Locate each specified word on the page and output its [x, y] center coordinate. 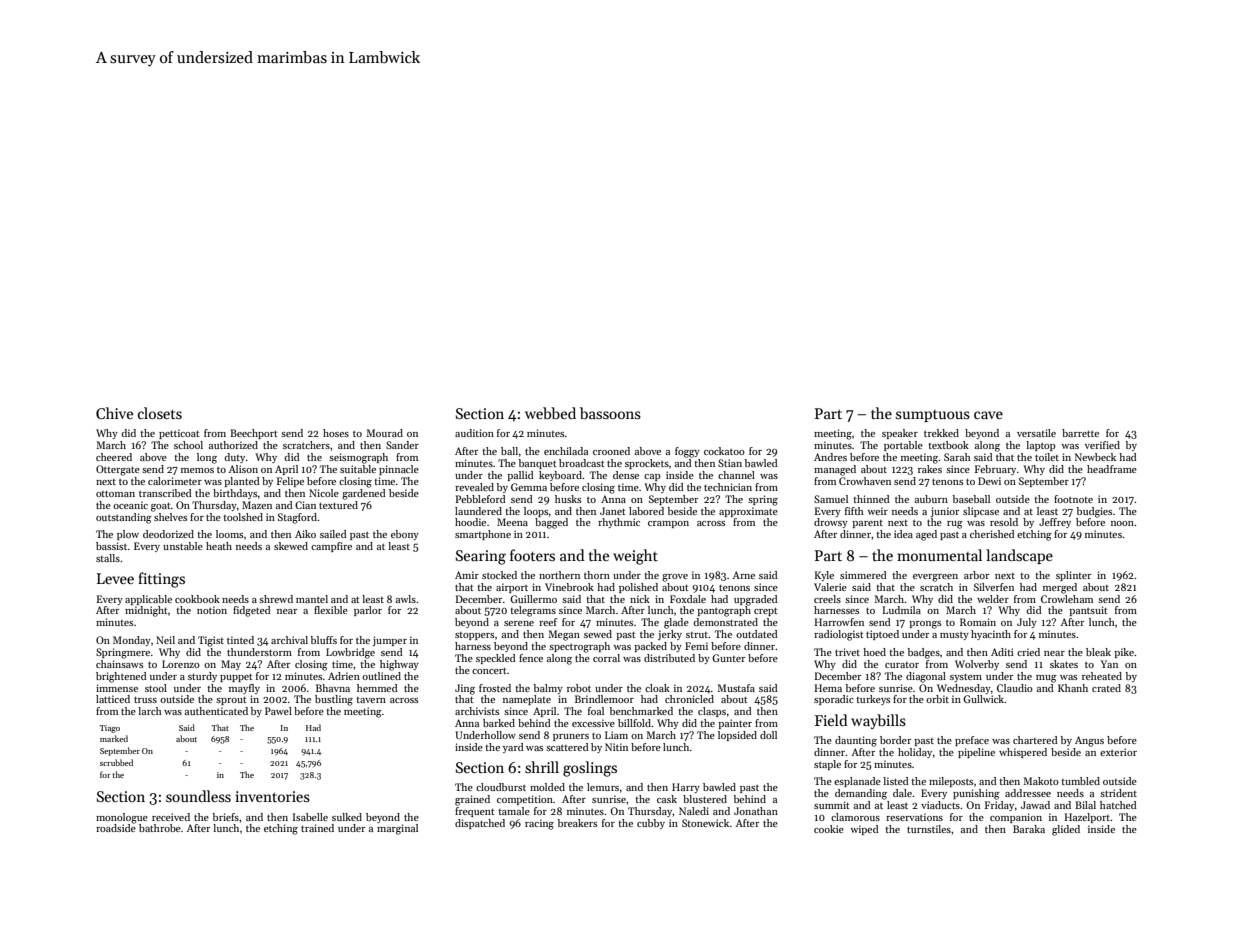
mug [1046, 679]
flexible [331, 610]
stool [156, 688]
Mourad [384, 433]
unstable [183, 546]
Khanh [1073, 688]
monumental [939, 555]
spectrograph [579, 647]
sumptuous [933, 416]
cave [988, 415]
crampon [668, 524]
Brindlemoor [604, 699]
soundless [198, 796]
